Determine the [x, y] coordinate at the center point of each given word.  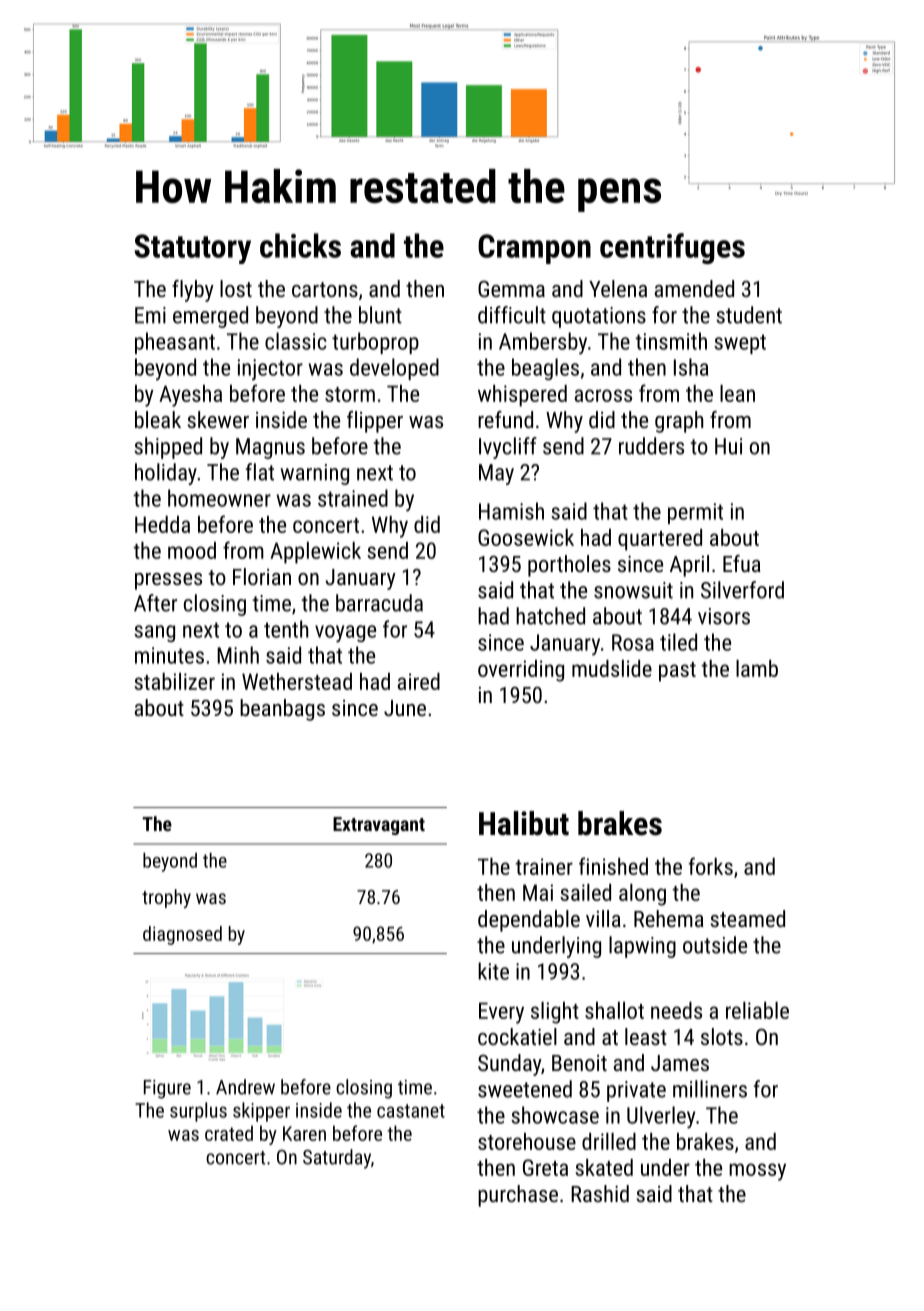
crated [229, 1133]
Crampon [534, 249]
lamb [757, 668]
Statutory [192, 249]
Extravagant [379, 826]
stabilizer [174, 681]
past [677, 672]
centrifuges [672, 248]
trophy [166, 898]
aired [419, 681]
